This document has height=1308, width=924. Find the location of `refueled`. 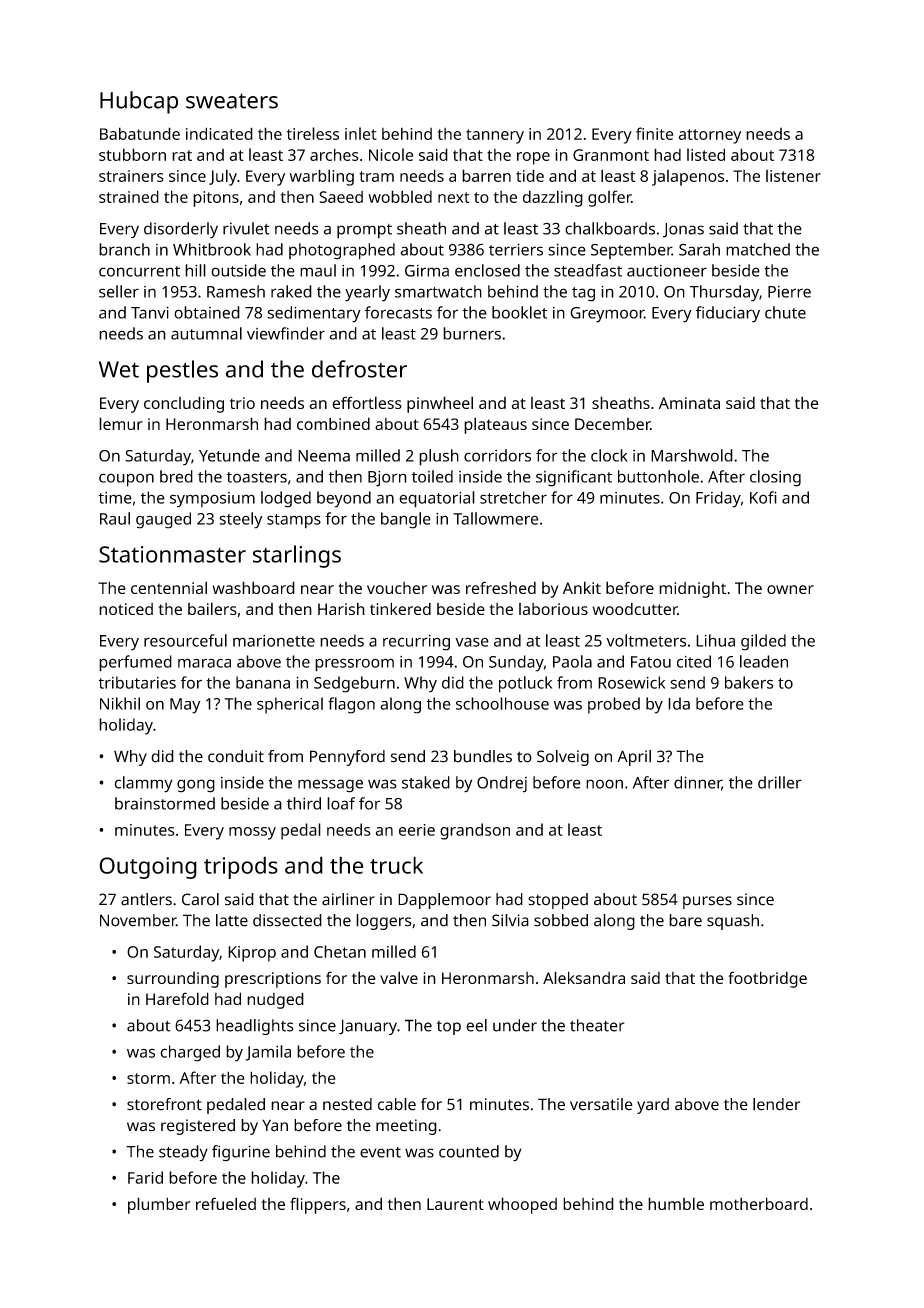

refueled is located at coordinates (226, 1203).
